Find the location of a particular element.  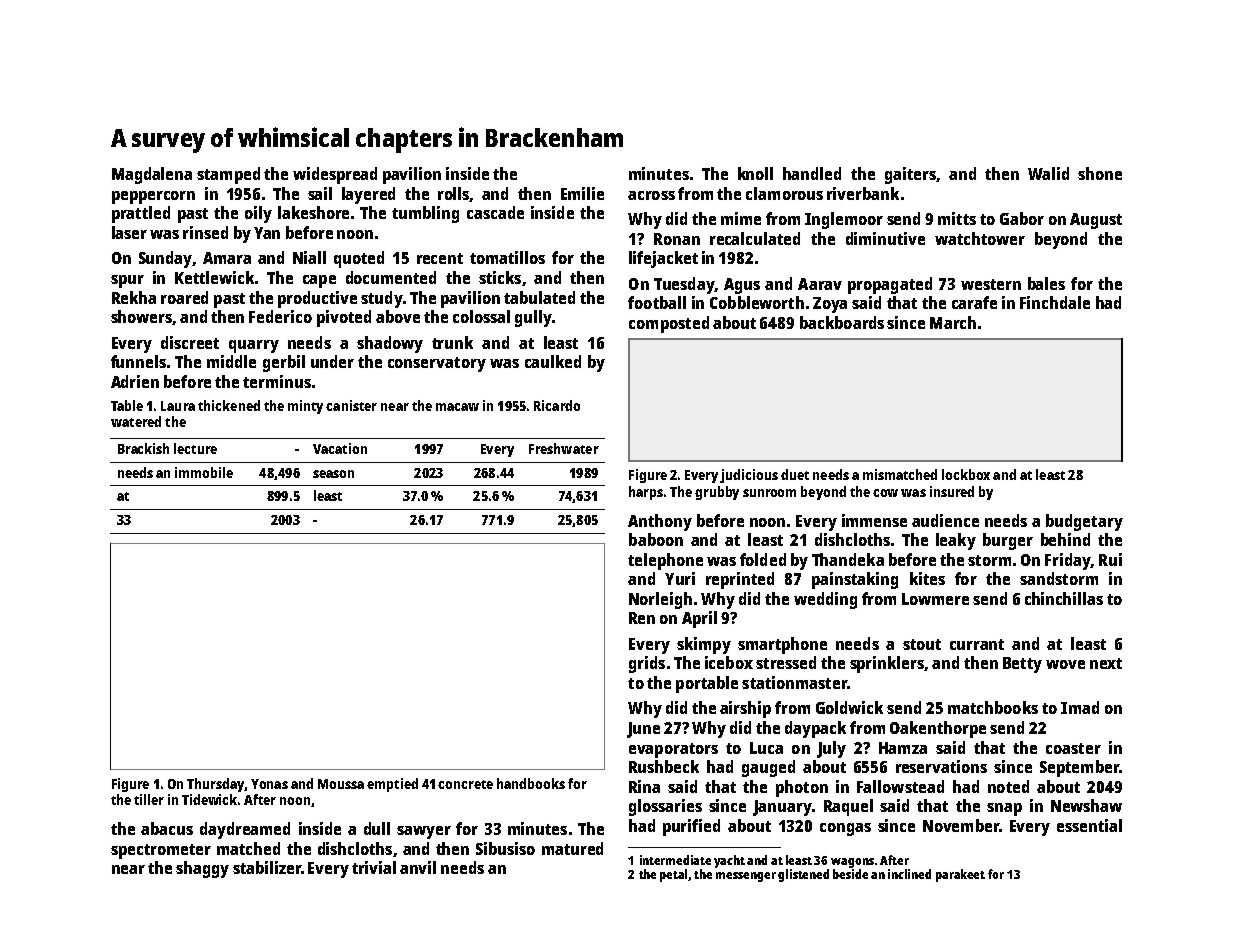

tiller is located at coordinates (149, 799).
